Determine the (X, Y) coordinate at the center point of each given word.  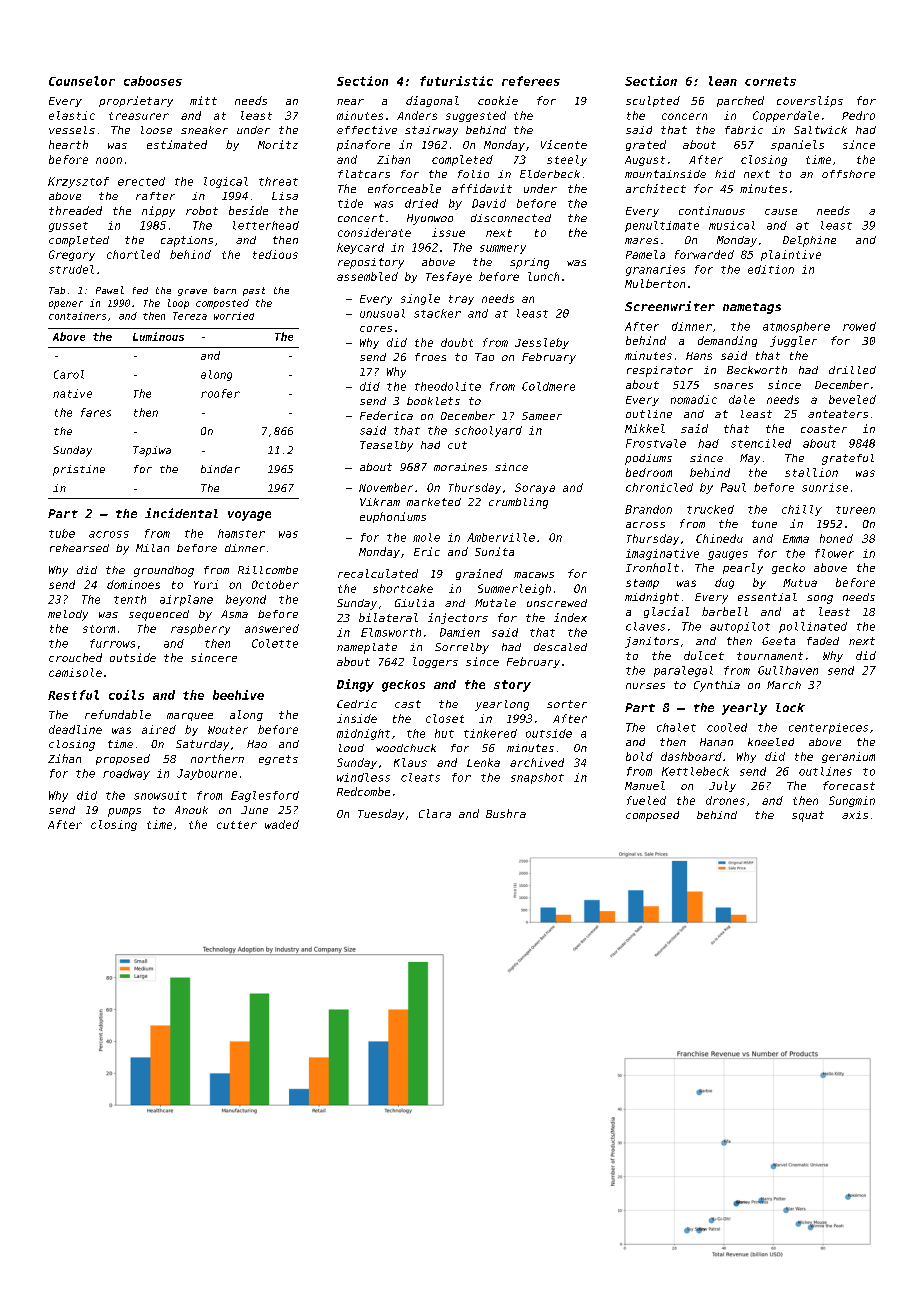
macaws (534, 575)
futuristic (456, 81)
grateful (848, 459)
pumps (124, 812)
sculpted (653, 101)
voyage (249, 516)
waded (282, 824)
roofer (220, 393)
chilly (802, 510)
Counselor (82, 81)
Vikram (380, 502)
